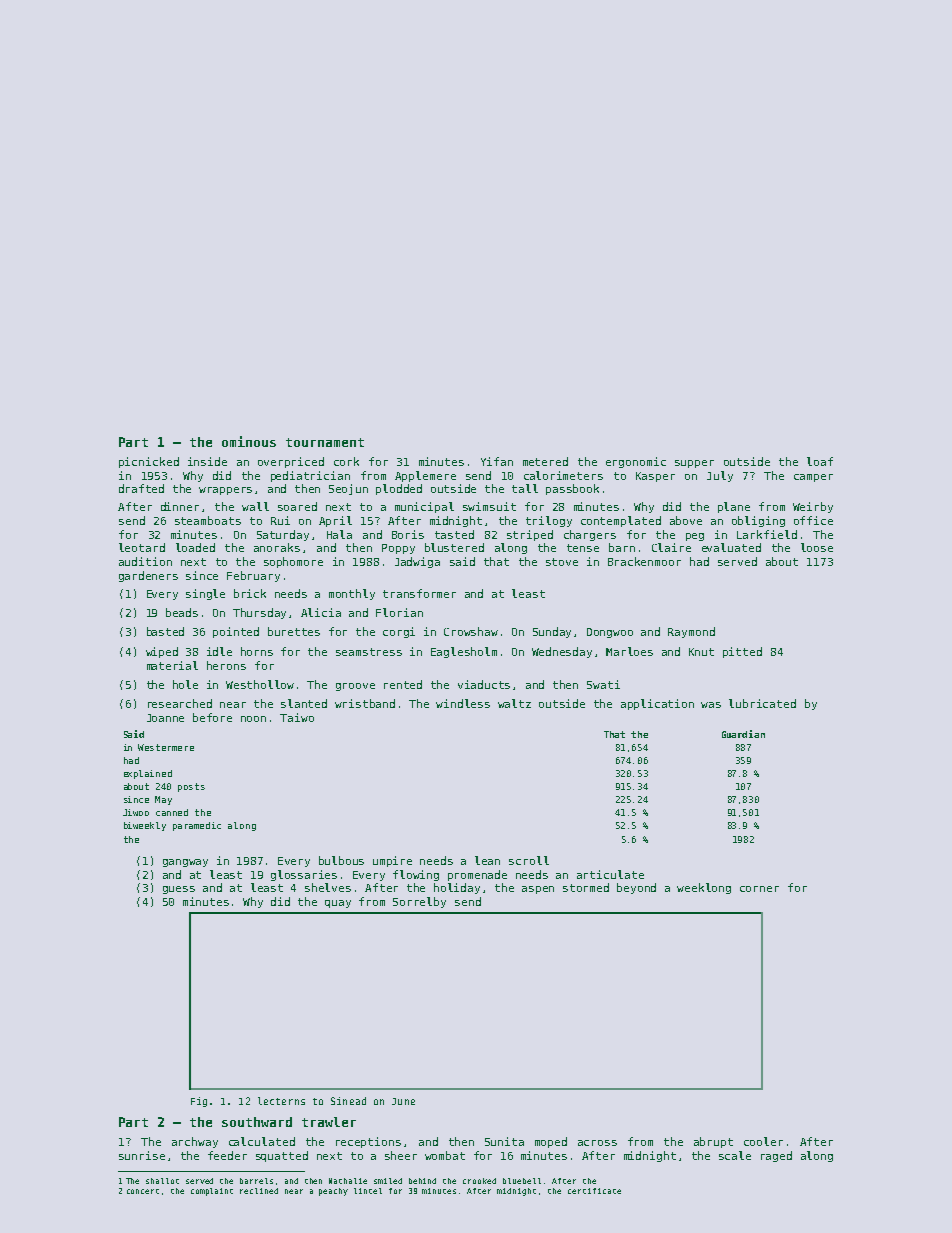 This image has height=1233, width=952. Describe the element at coordinates (820, 461) in the image. I see `loaf` at that location.
